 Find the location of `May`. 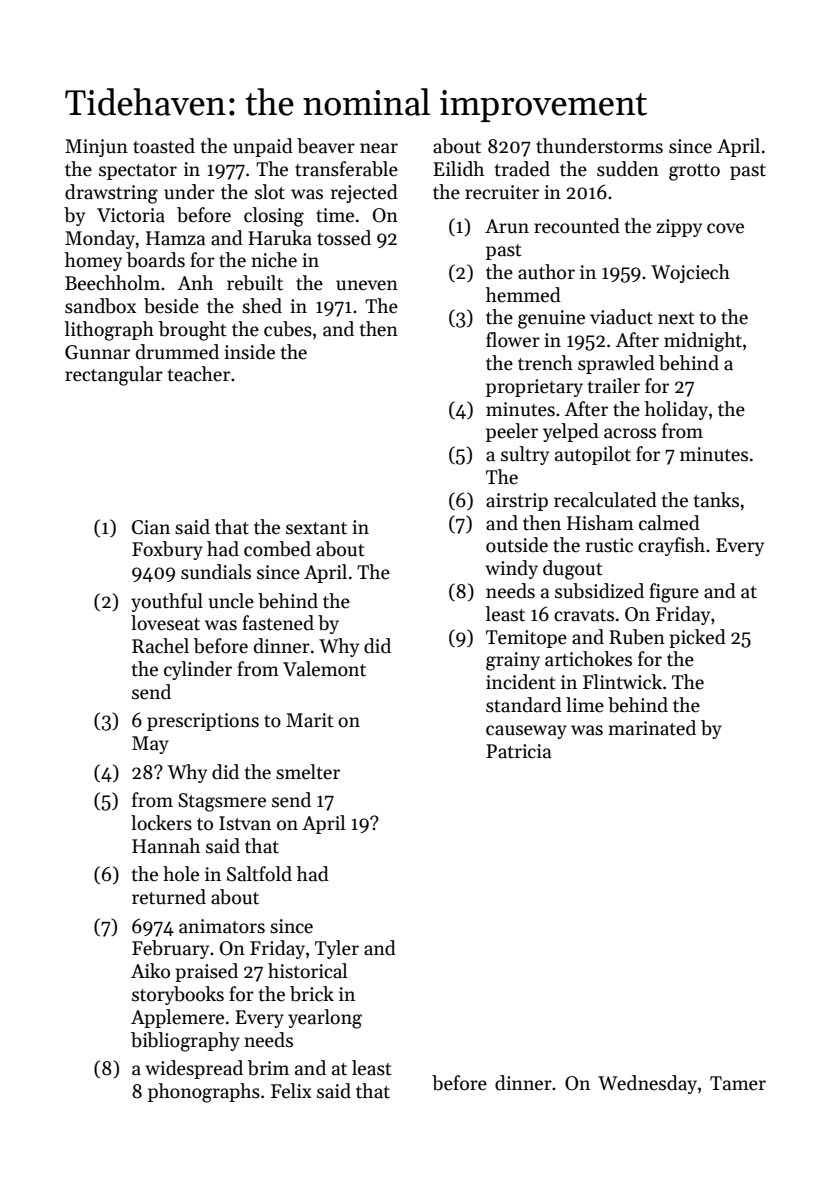

May is located at coordinates (150, 745).
